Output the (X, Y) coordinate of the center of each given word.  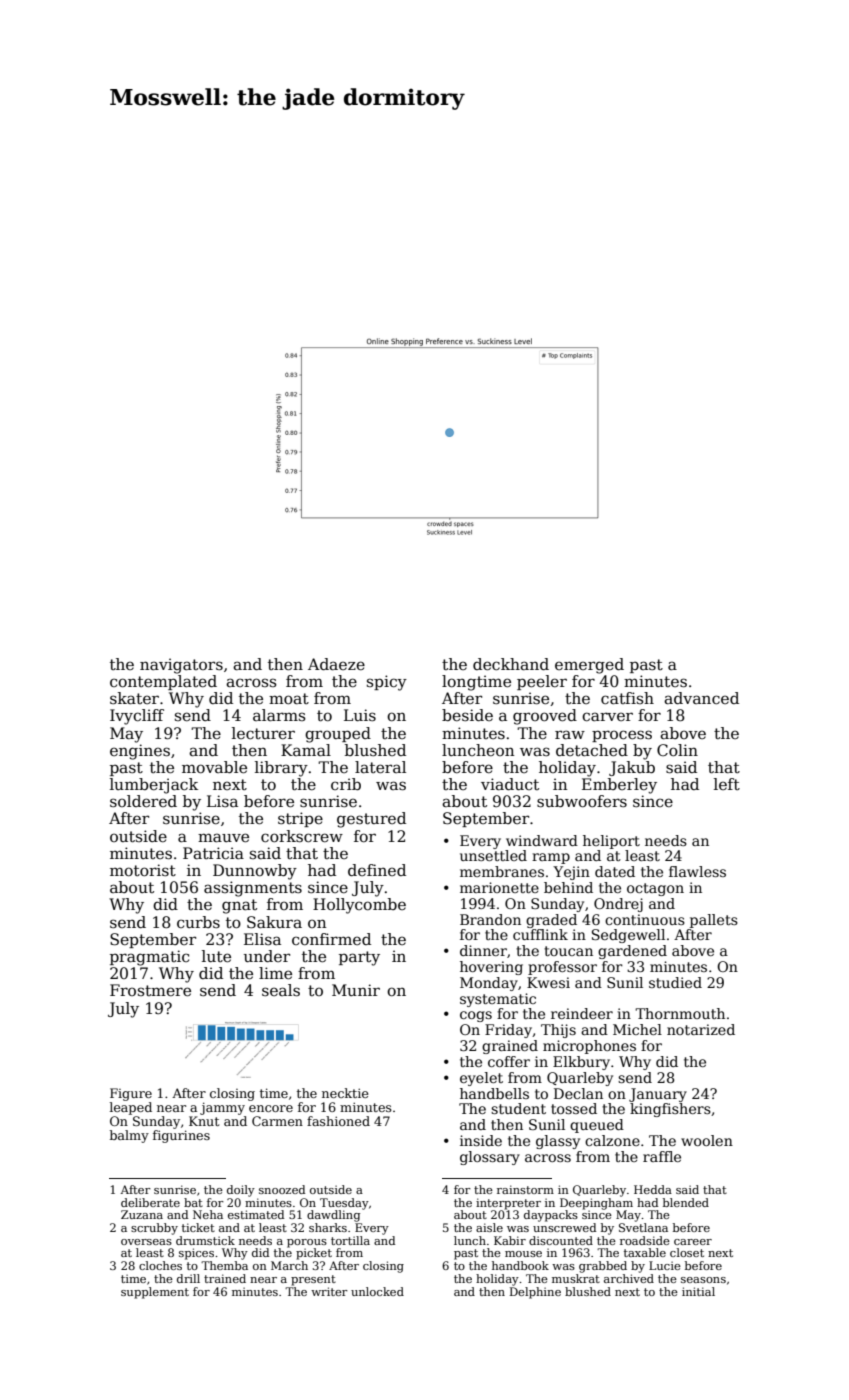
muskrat (576, 1278)
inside (481, 1140)
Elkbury (581, 1063)
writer (329, 1291)
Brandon (490, 919)
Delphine (535, 1293)
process (622, 736)
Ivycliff (137, 717)
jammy (222, 1108)
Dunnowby (255, 872)
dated (615, 871)
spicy (387, 683)
